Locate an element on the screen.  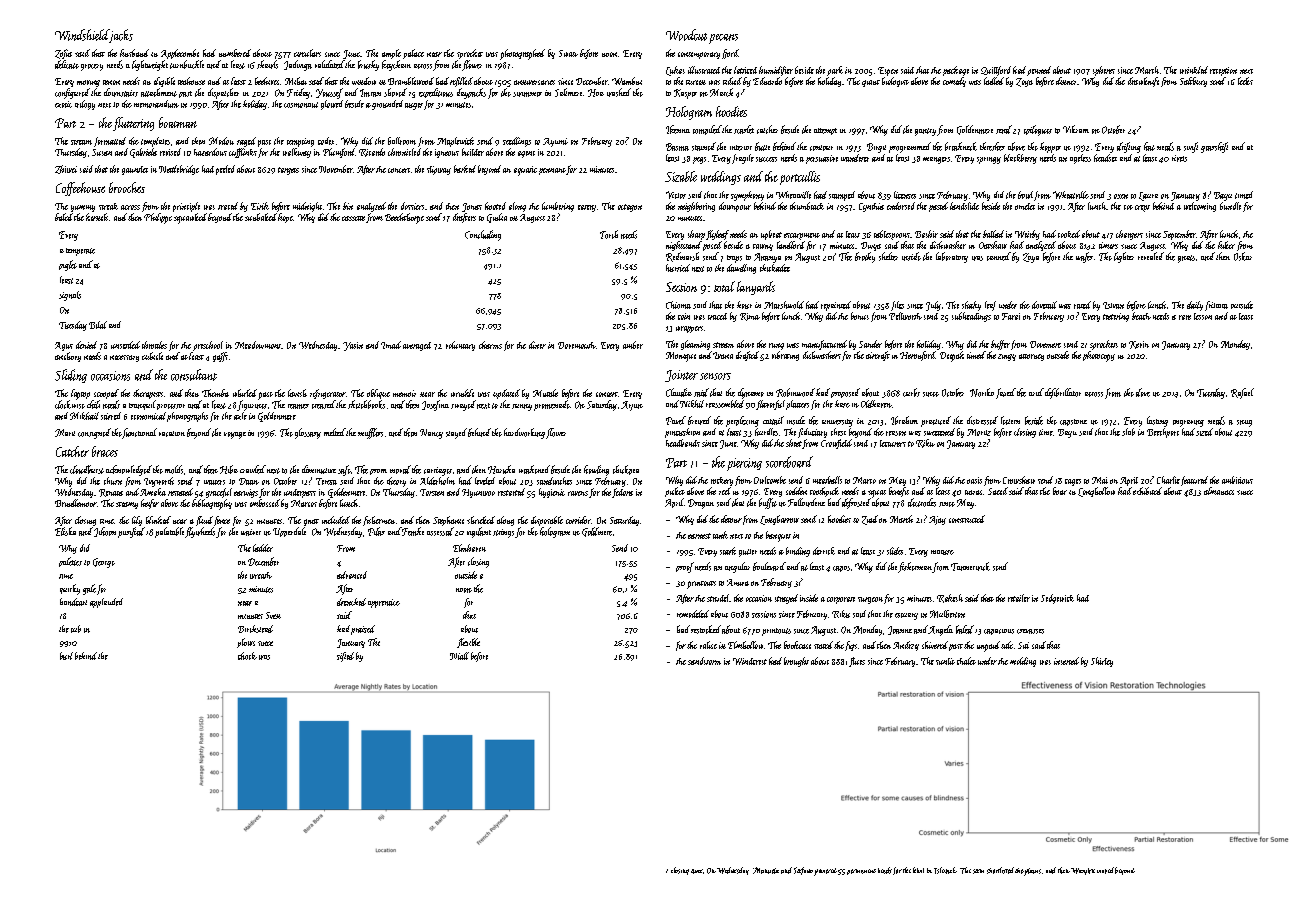
Niall is located at coordinates (459, 656).
